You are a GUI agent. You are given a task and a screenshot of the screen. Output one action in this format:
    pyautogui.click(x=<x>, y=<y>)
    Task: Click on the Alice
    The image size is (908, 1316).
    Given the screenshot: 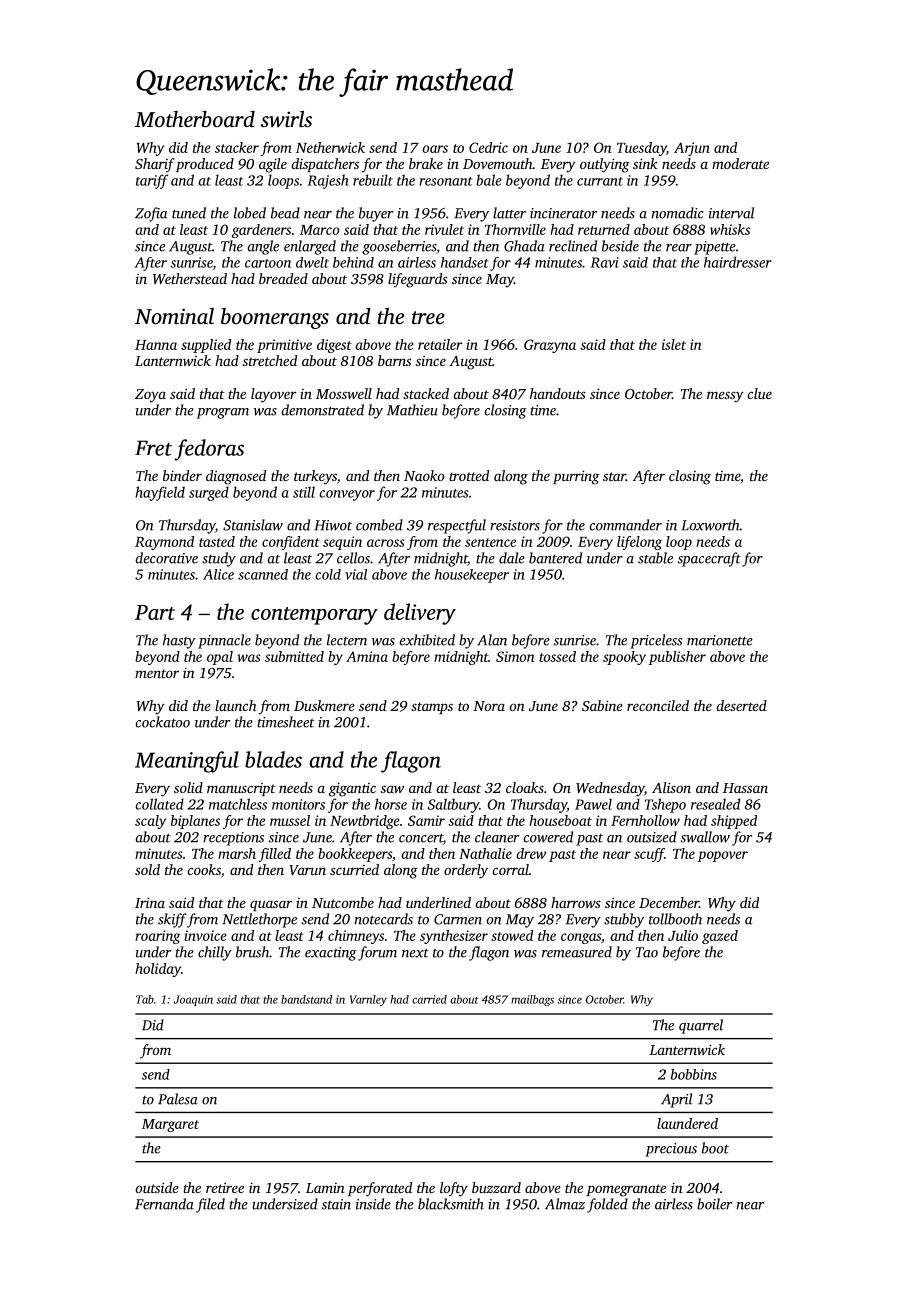 What is the action you would take?
    pyautogui.click(x=218, y=574)
